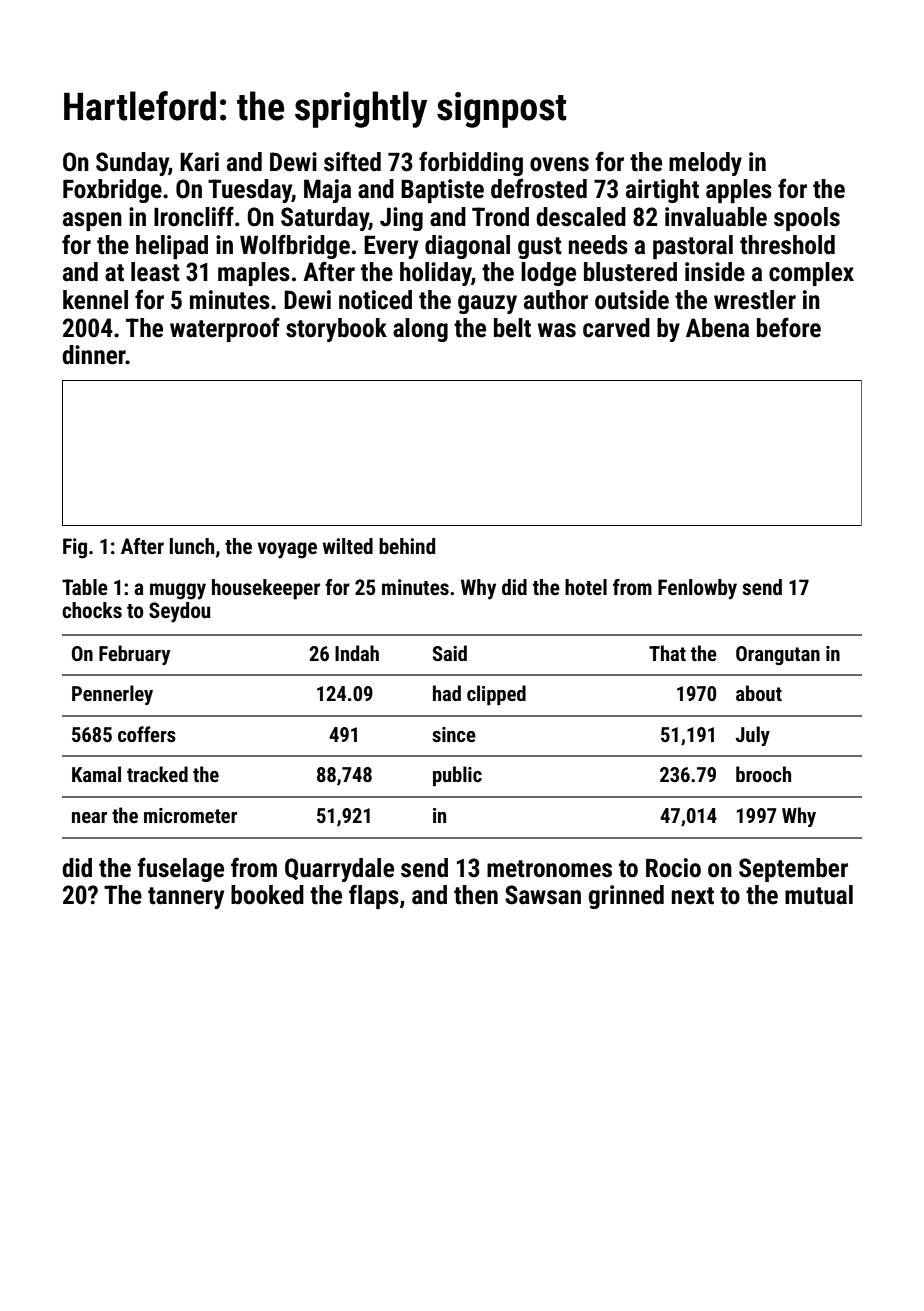 The width and height of the document is (924, 1311). Describe the element at coordinates (752, 736) in the document. I see `July` at that location.
